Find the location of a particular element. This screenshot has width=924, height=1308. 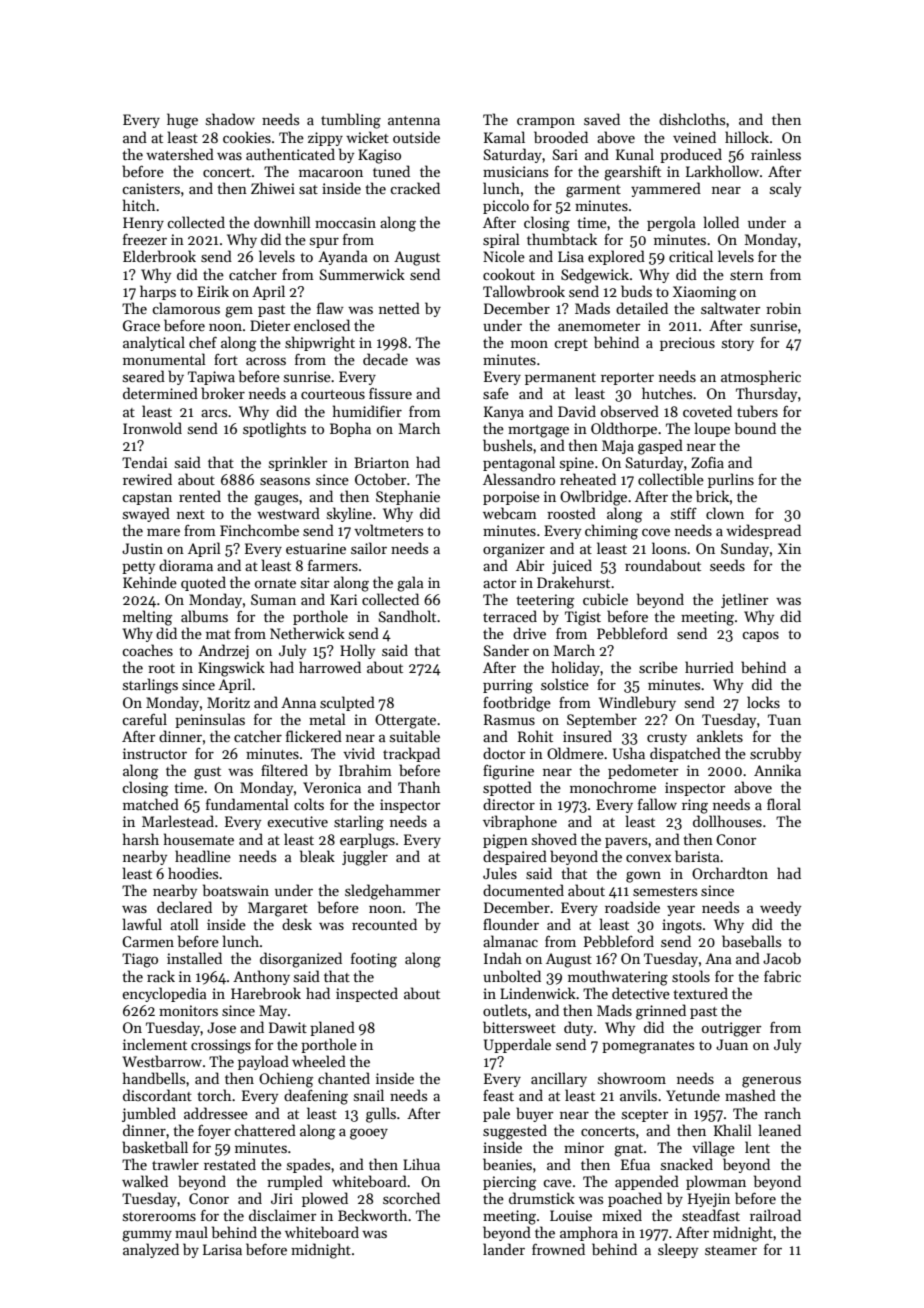

thumbtack is located at coordinates (562, 239).
